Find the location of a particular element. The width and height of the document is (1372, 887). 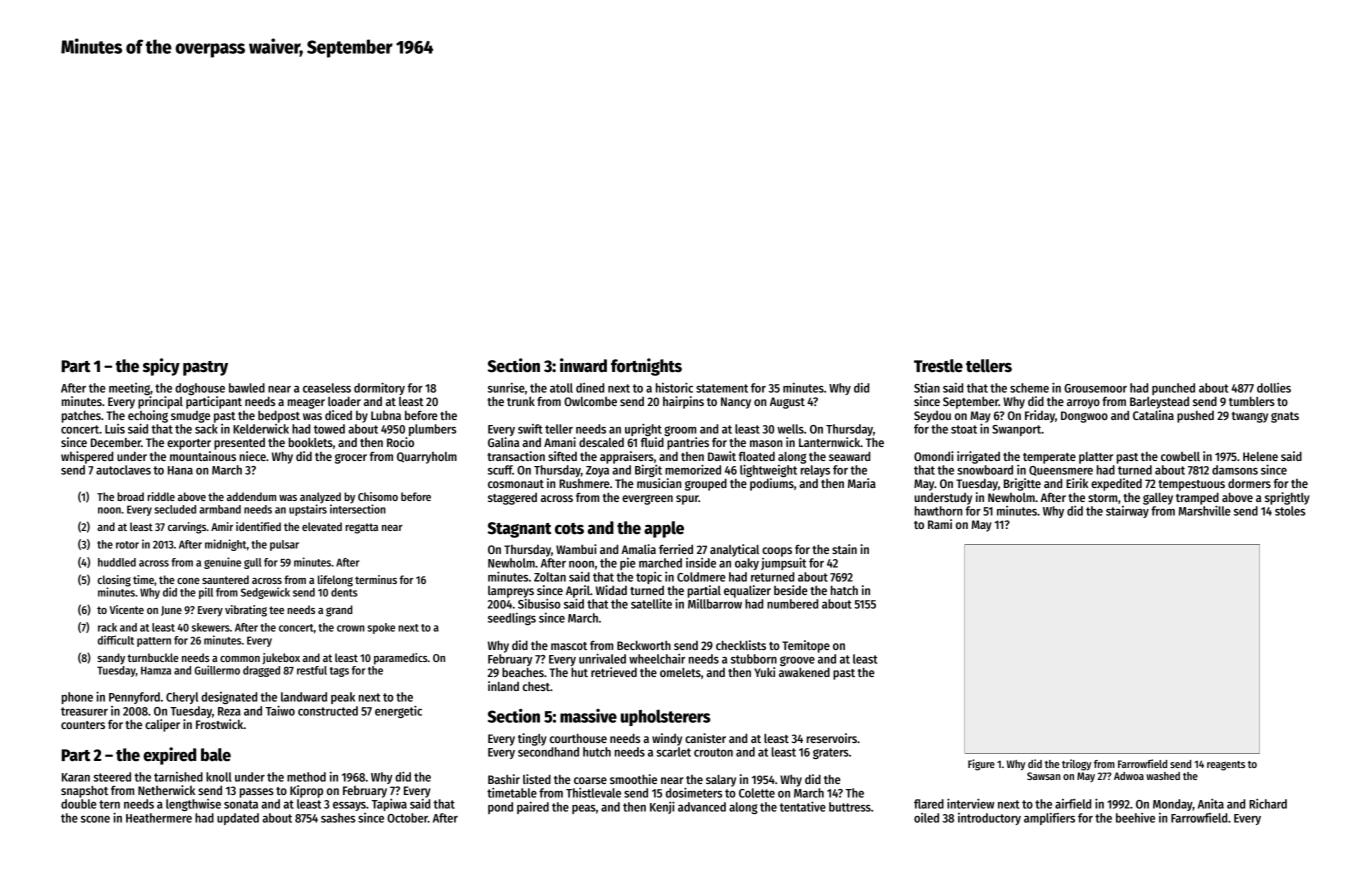

beehive is located at coordinates (1135, 818).
